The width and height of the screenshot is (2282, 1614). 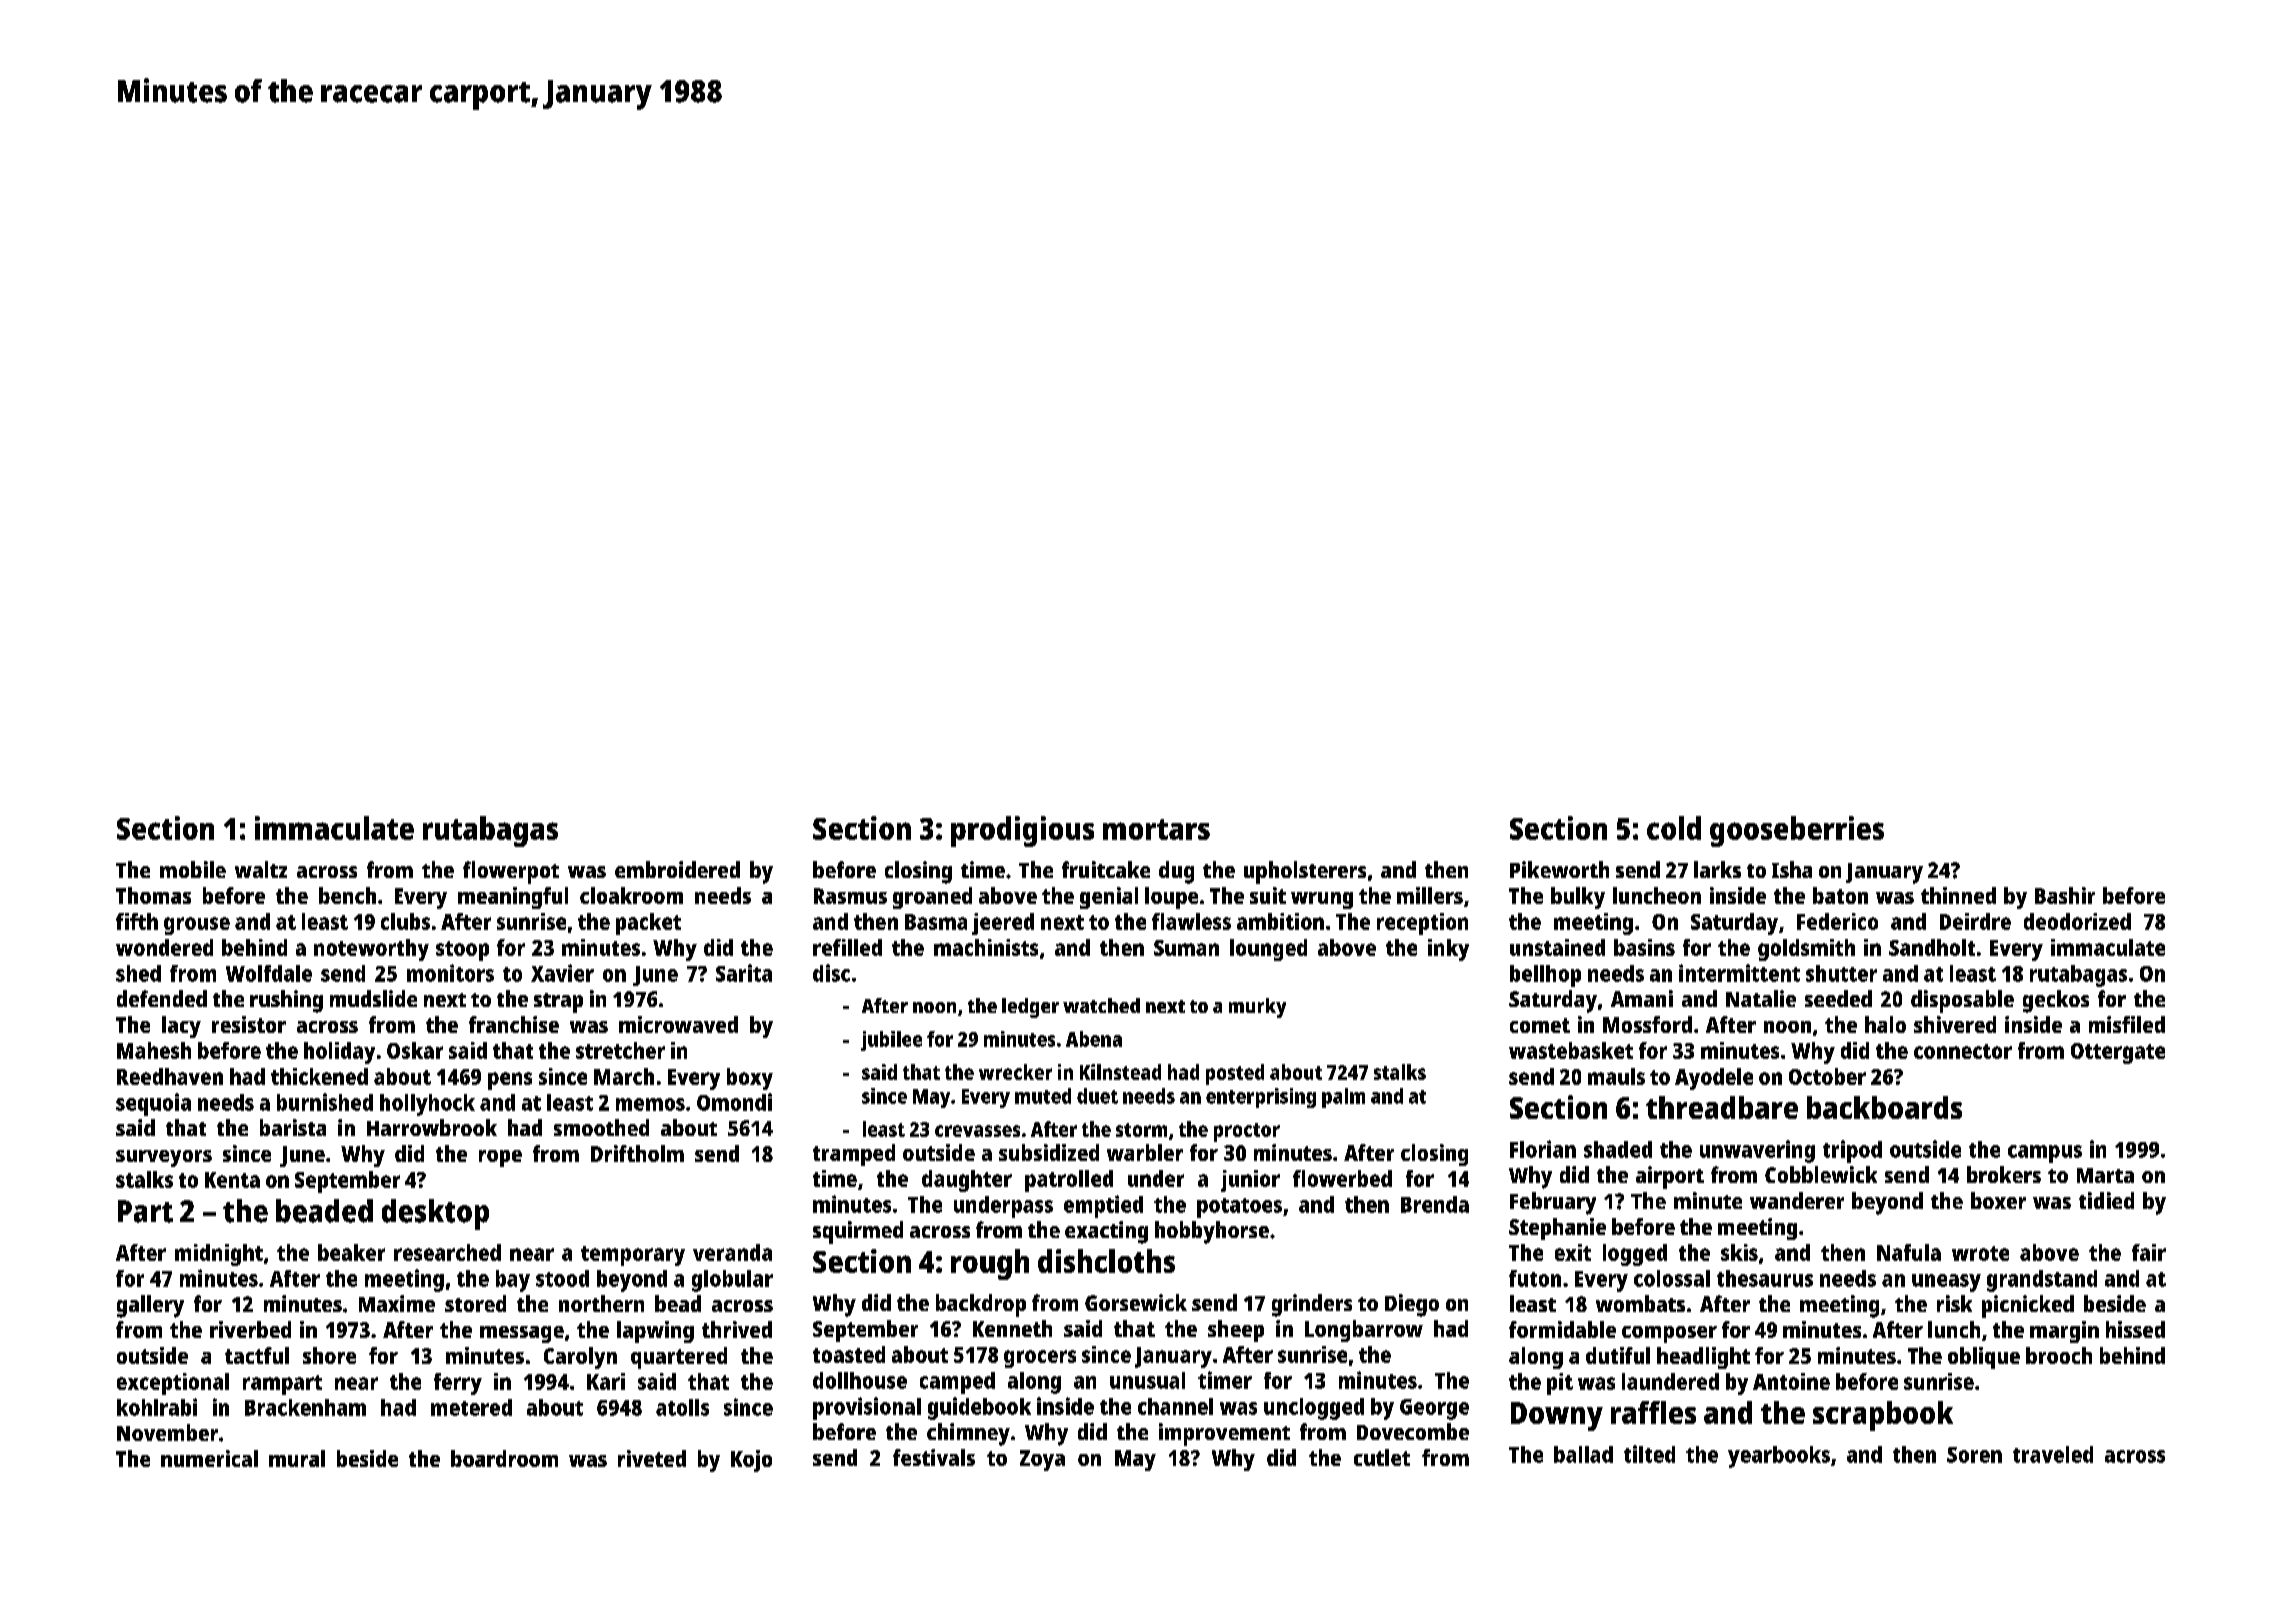 I want to click on prodigious, so click(x=1022, y=831).
